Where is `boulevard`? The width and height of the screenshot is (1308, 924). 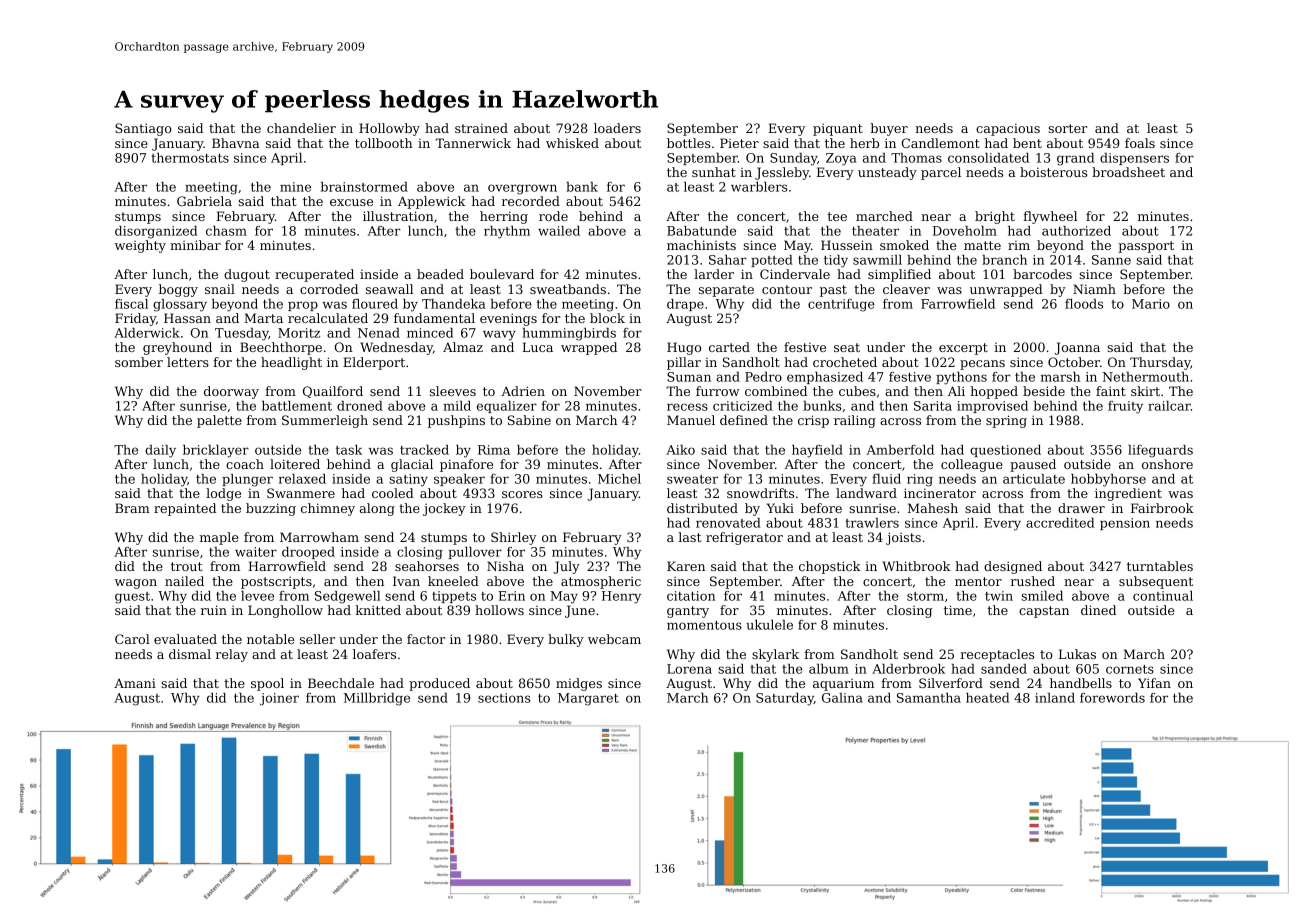 boulevard is located at coordinates (502, 274).
